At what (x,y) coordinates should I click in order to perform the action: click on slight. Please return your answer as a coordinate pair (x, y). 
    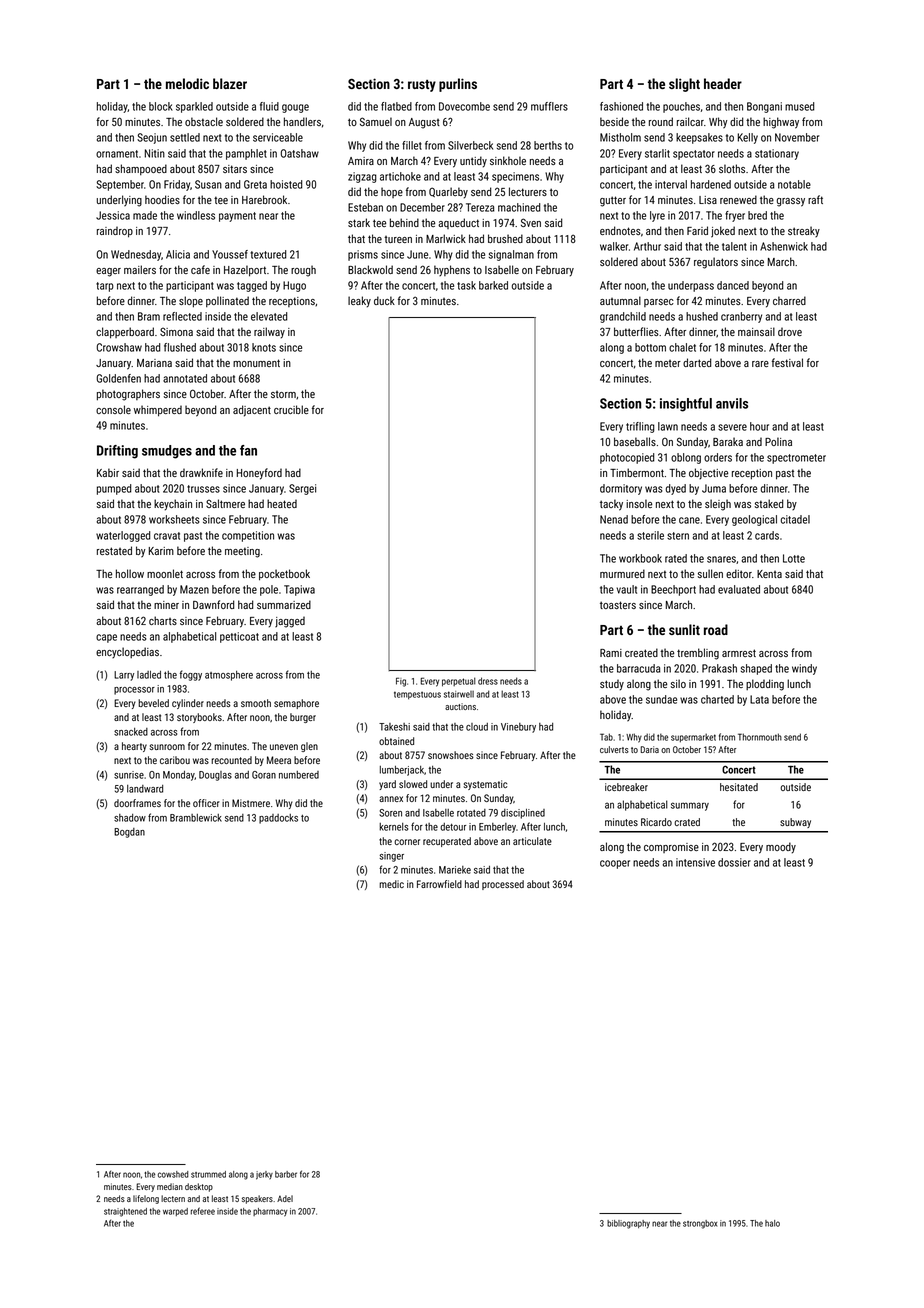
    Looking at the image, I should click on (684, 85).
